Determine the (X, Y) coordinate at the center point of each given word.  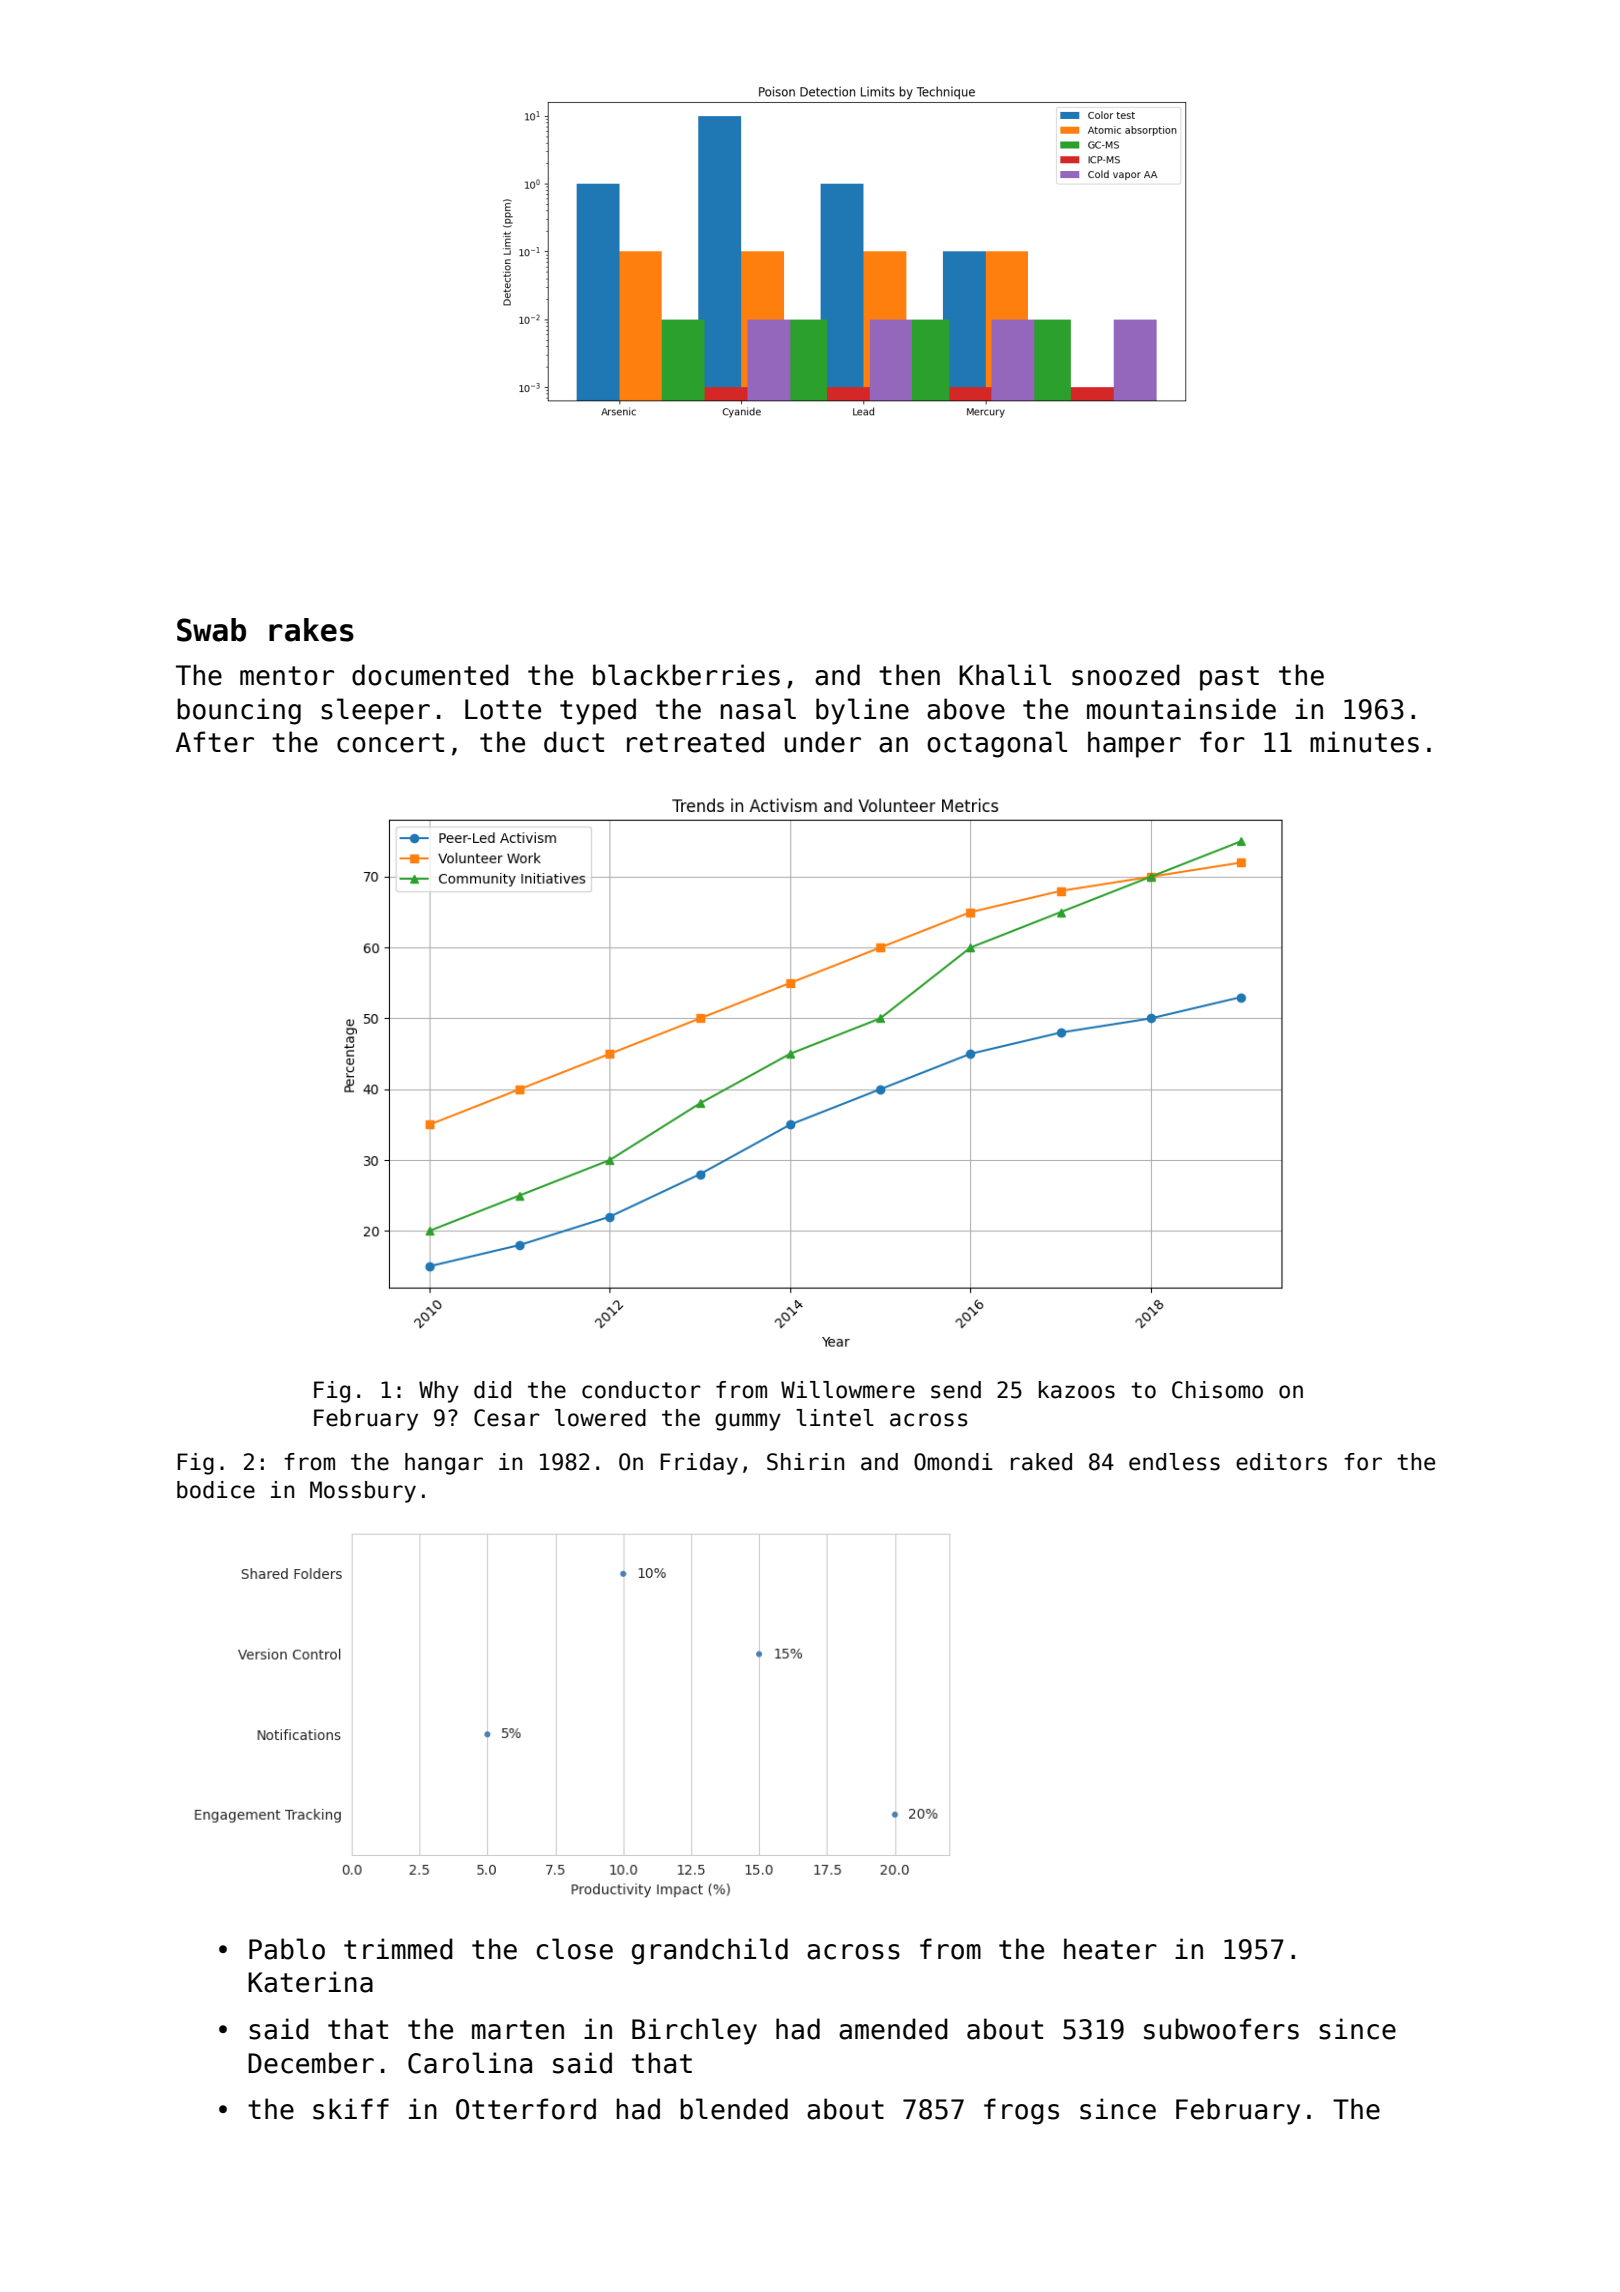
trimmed (398, 1949)
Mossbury (363, 1492)
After (215, 742)
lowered (600, 1418)
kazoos (1077, 1390)
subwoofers (1221, 2029)
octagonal (997, 744)
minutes (1364, 742)
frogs (1021, 2111)
